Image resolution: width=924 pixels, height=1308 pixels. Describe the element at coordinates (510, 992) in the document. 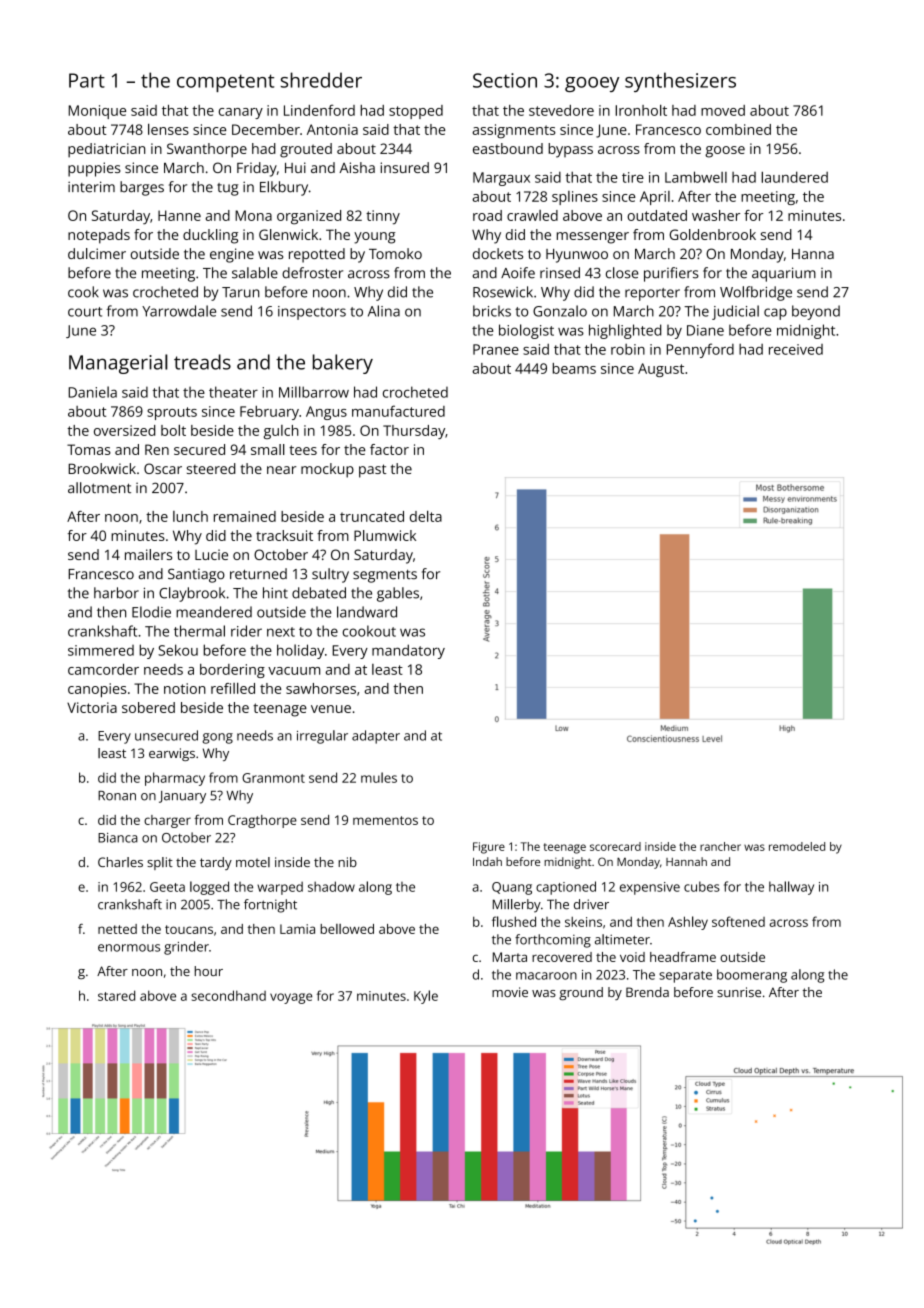

I see `movie` at that location.
